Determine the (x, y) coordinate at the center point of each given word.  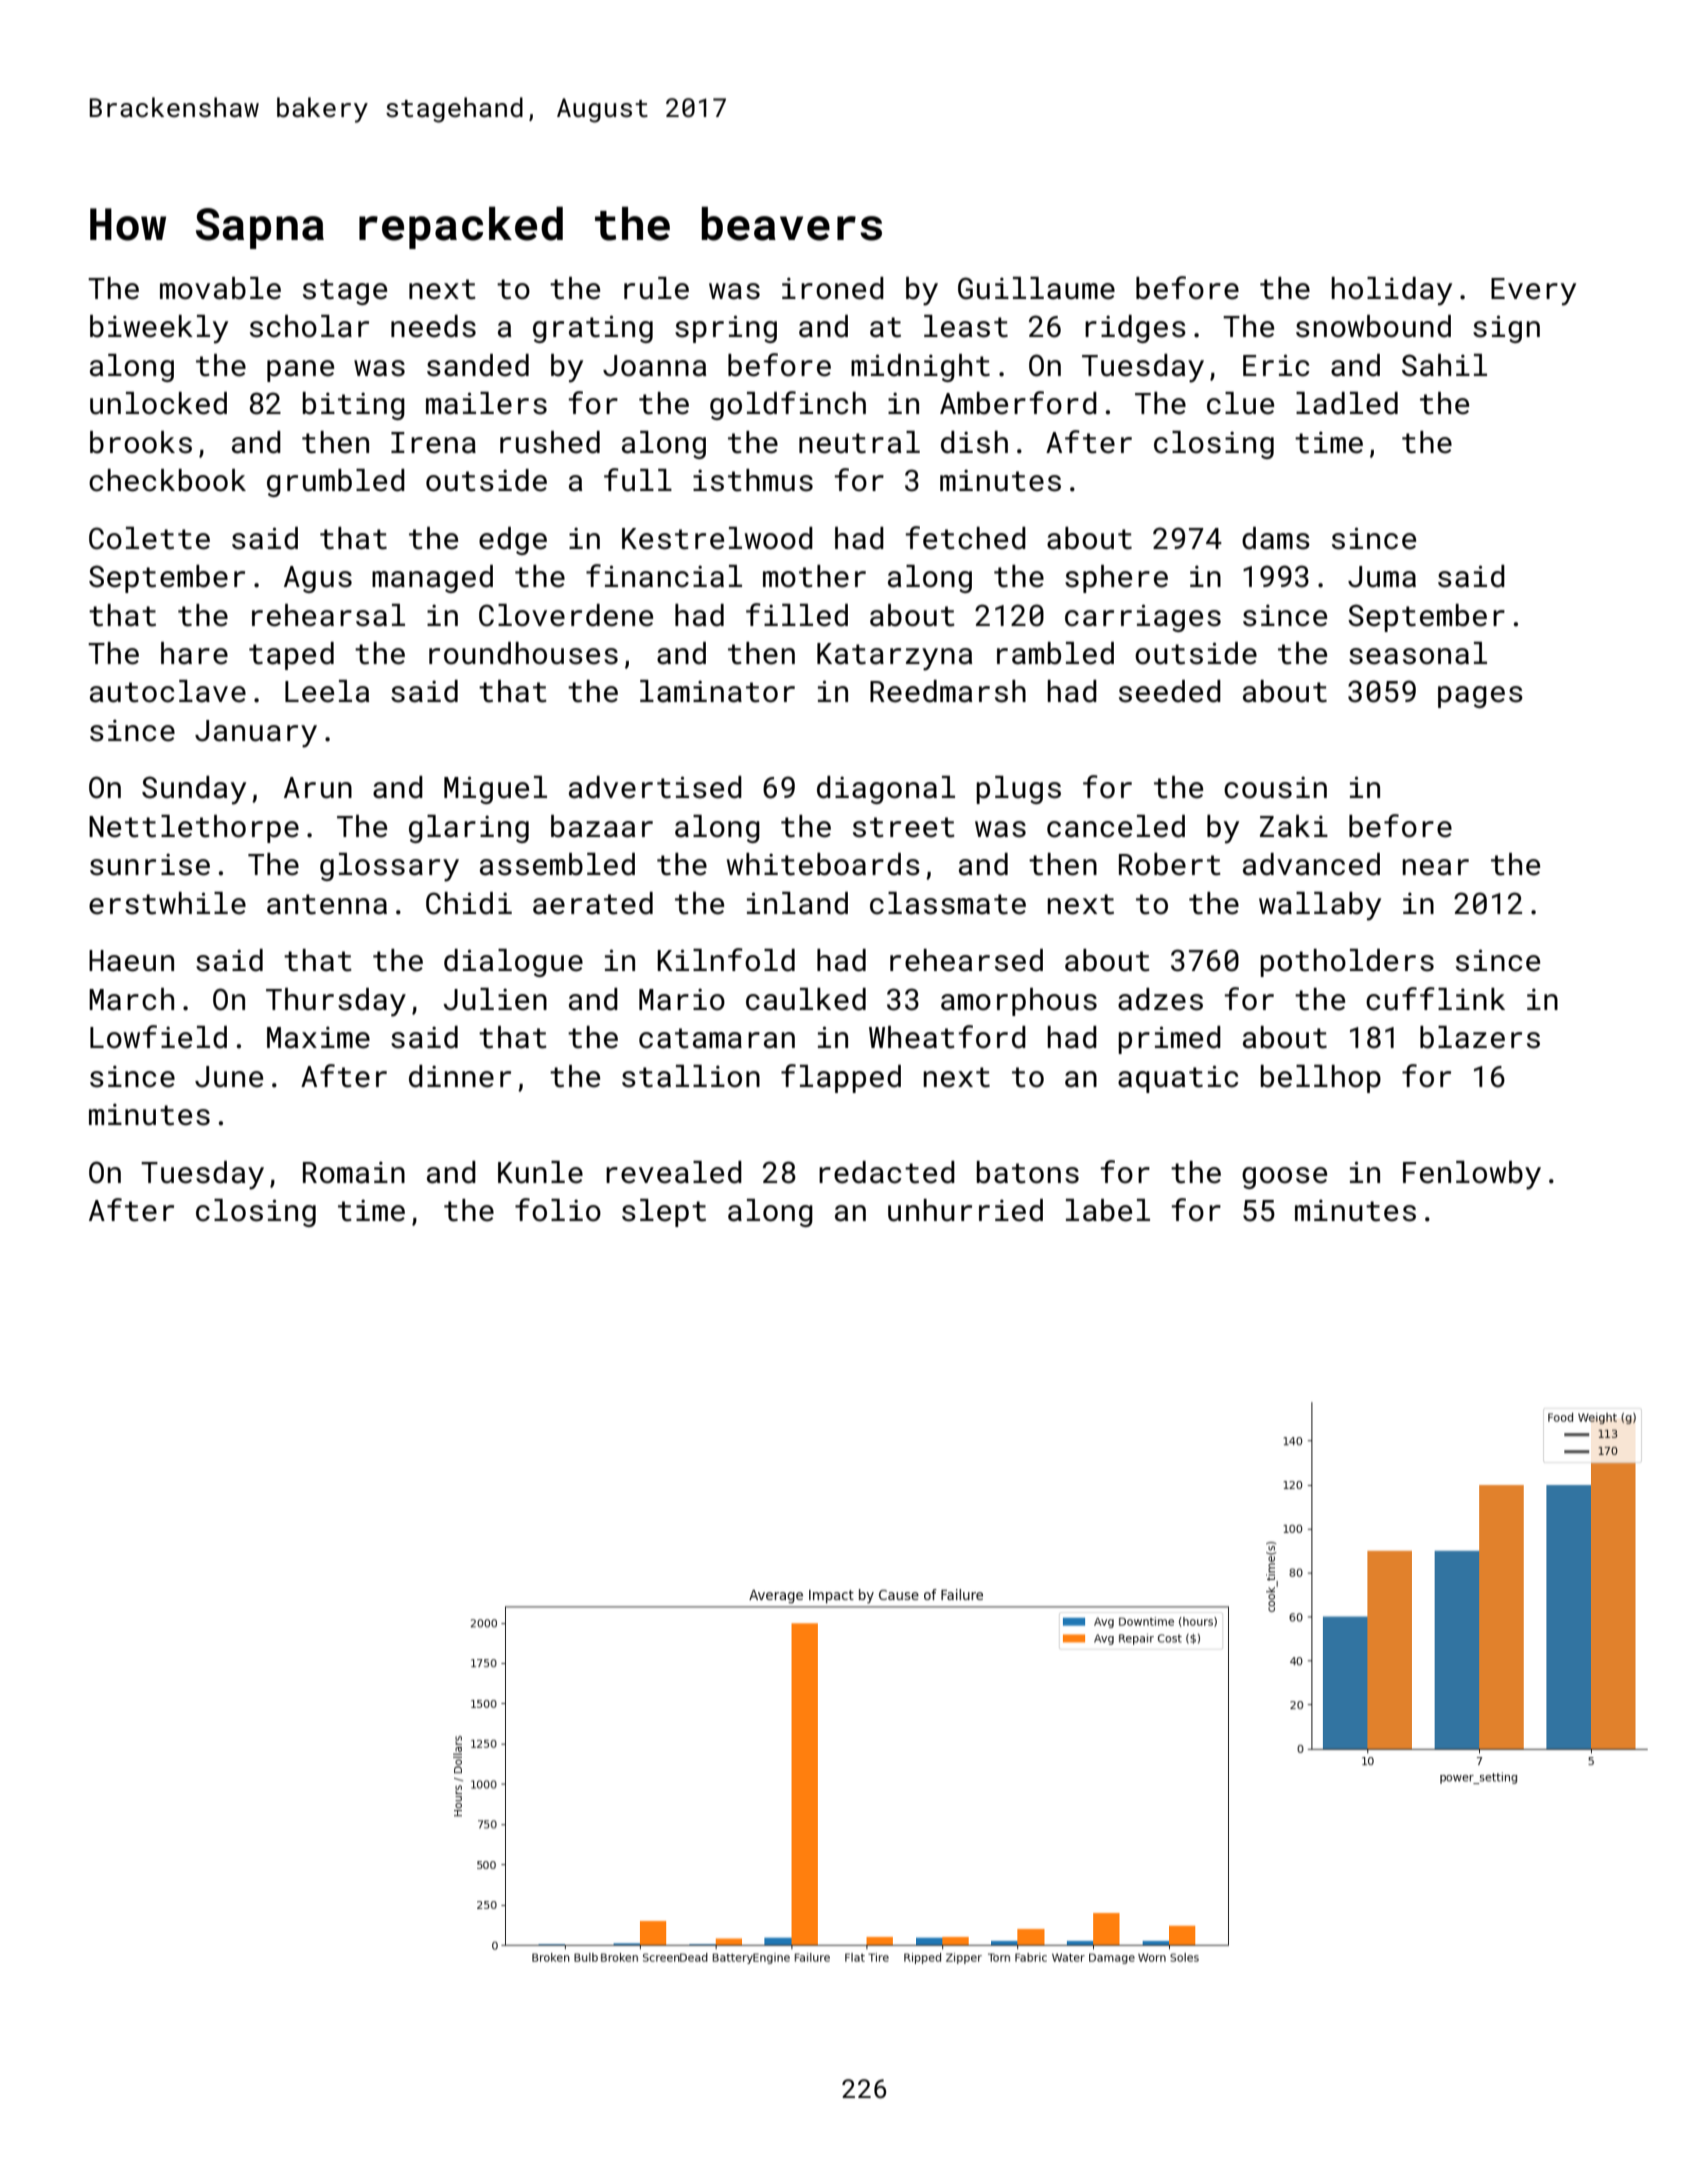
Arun (318, 788)
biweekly (159, 329)
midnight (920, 368)
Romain (354, 1173)
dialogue (513, 963)
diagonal (886, 790)
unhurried (965, 1210)
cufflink (1435, 999)
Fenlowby (1472, 1175)
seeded (1170, 691)
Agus (318, 579)
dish (974, 442)
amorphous (1019, 1002)
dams (1276, 538)
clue (1240, 403)
